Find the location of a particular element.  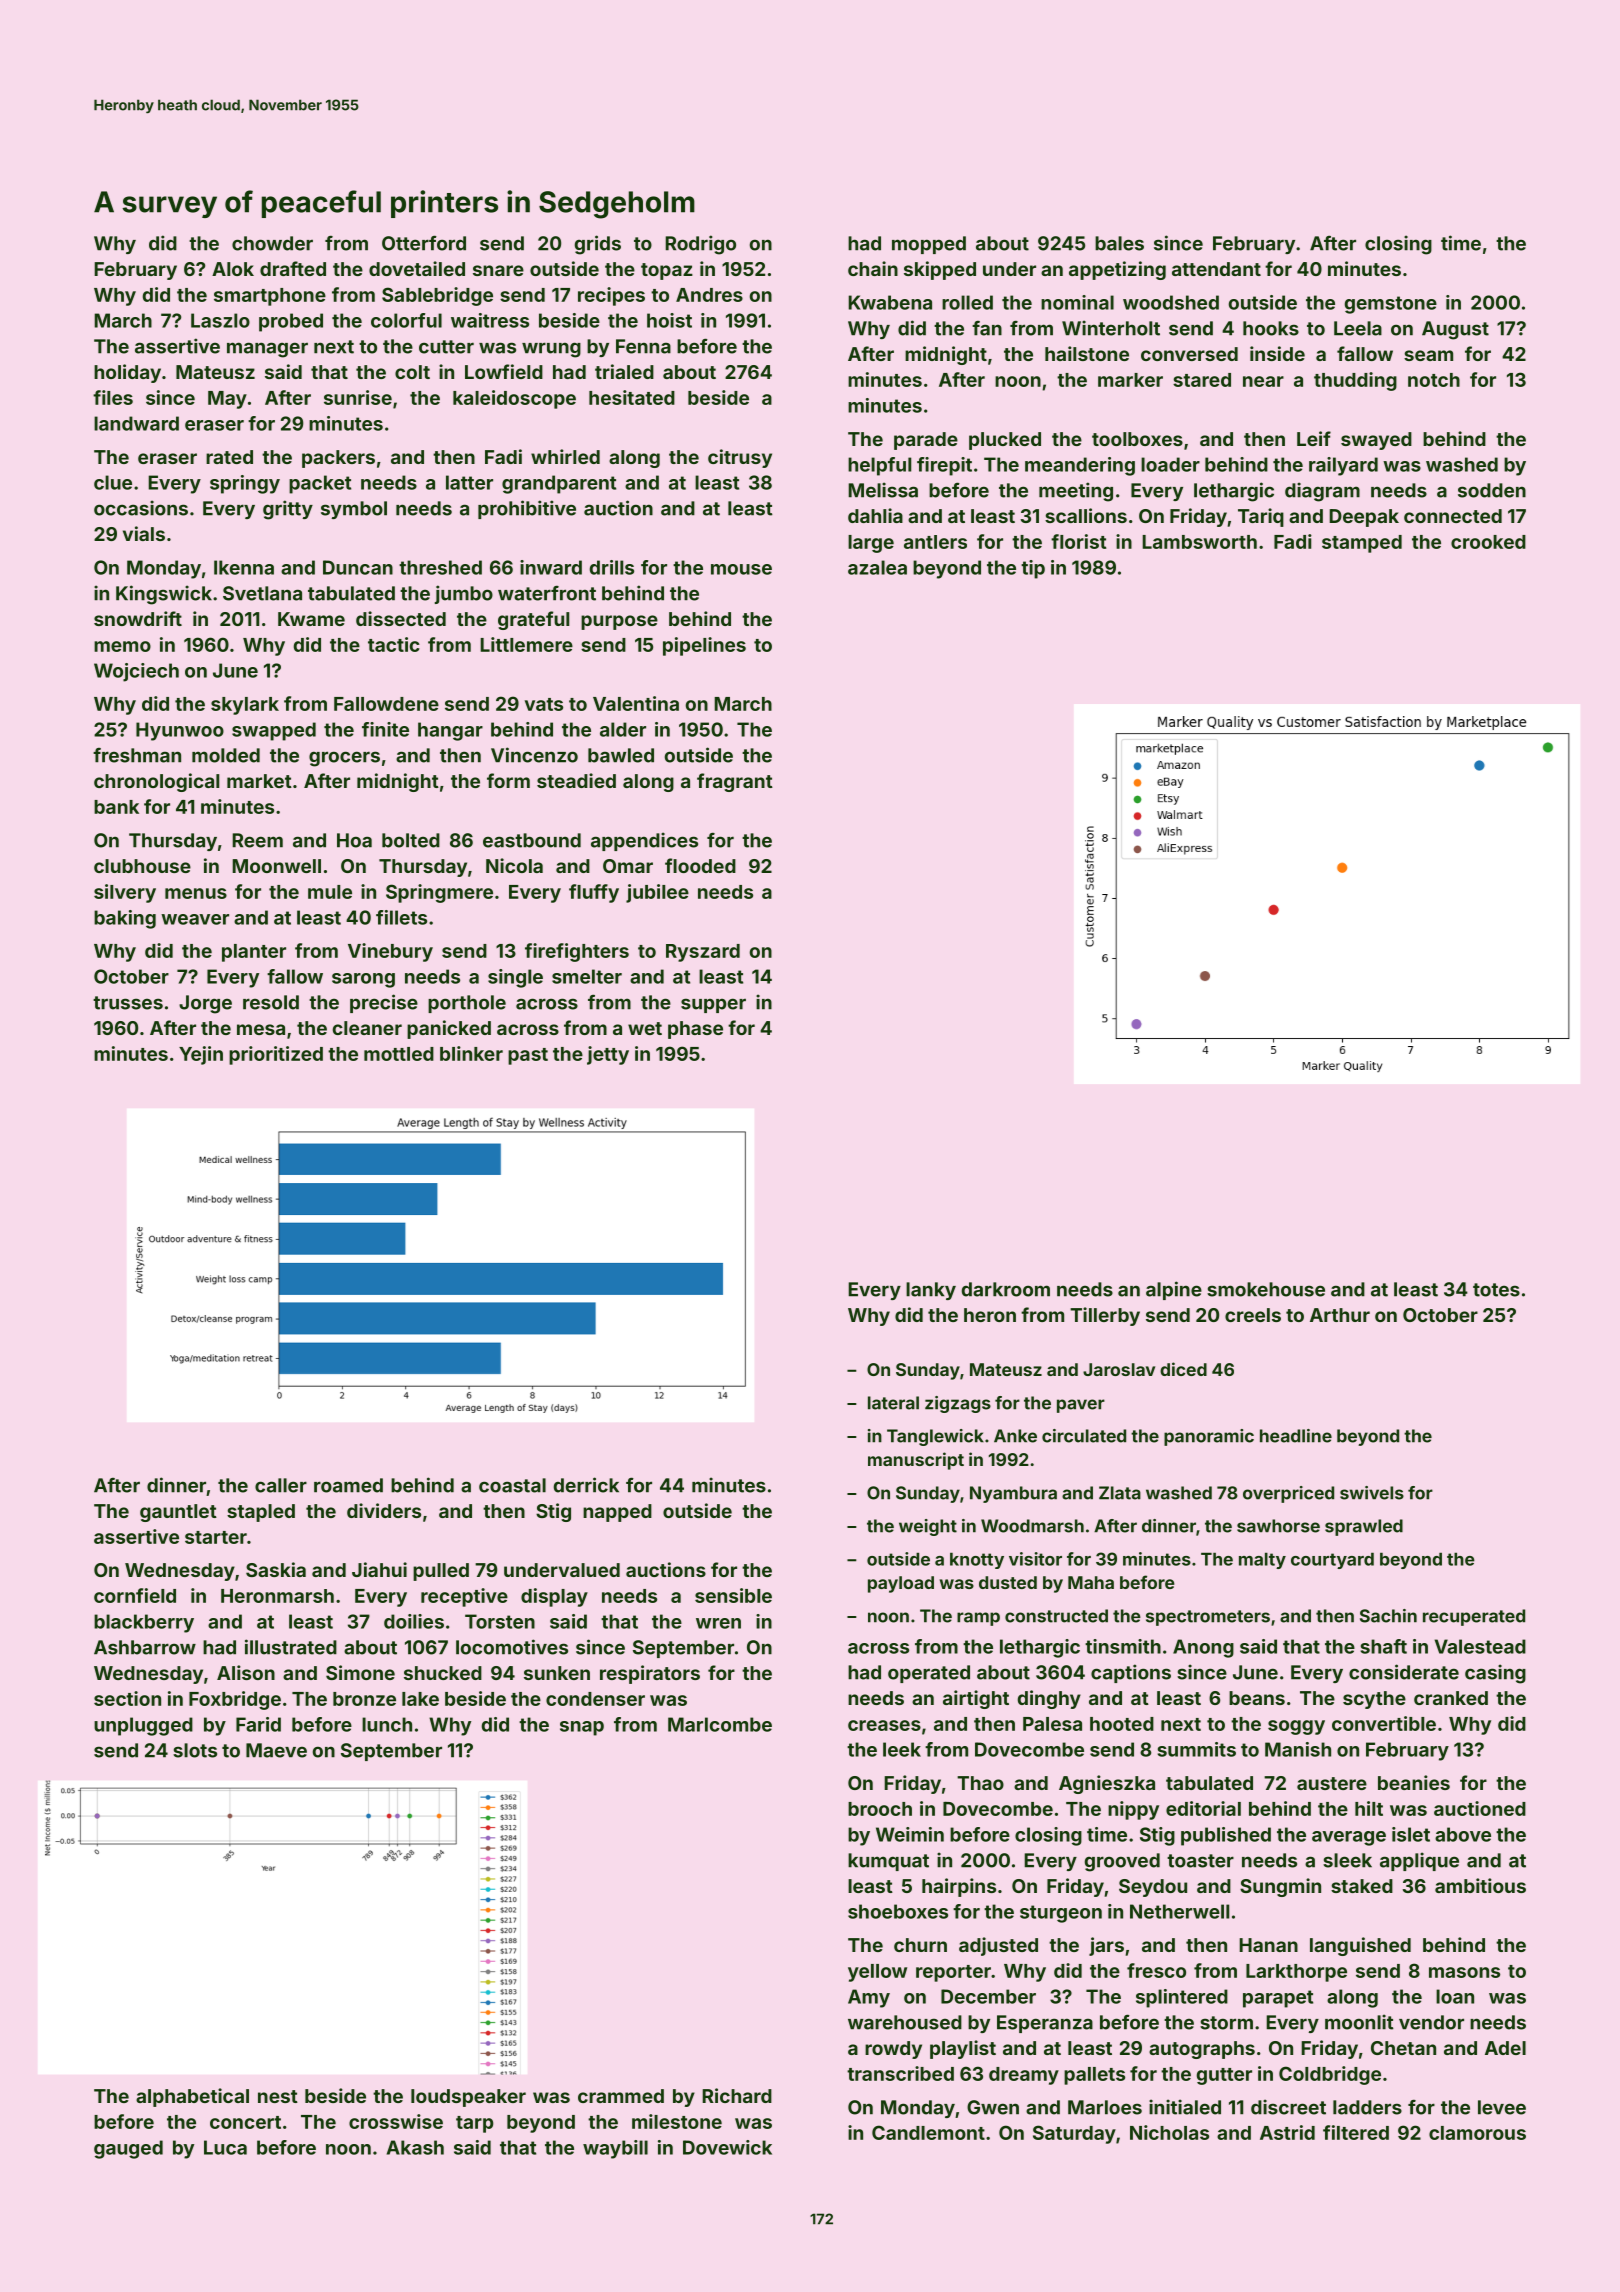

planter is located at coordinates (254, 953).
